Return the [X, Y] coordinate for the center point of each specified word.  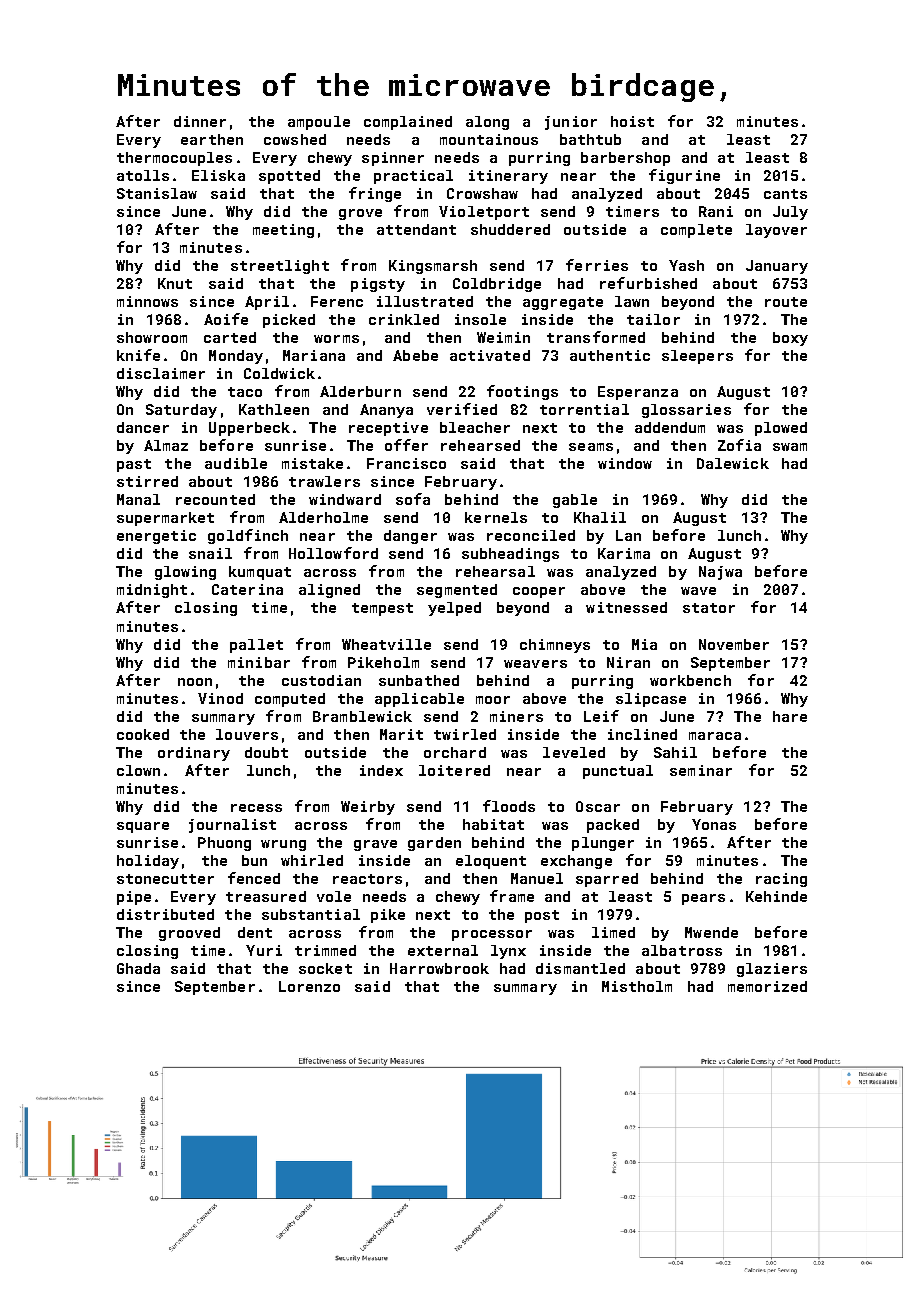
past [134, 465]
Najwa [720, 573]
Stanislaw [157, 193]
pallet [256, 646]
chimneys [555, 646]
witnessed [626, 607]
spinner [393, 159]
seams [591, 447]
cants [785, 194]
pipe [134, 898]
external [443, 950]
